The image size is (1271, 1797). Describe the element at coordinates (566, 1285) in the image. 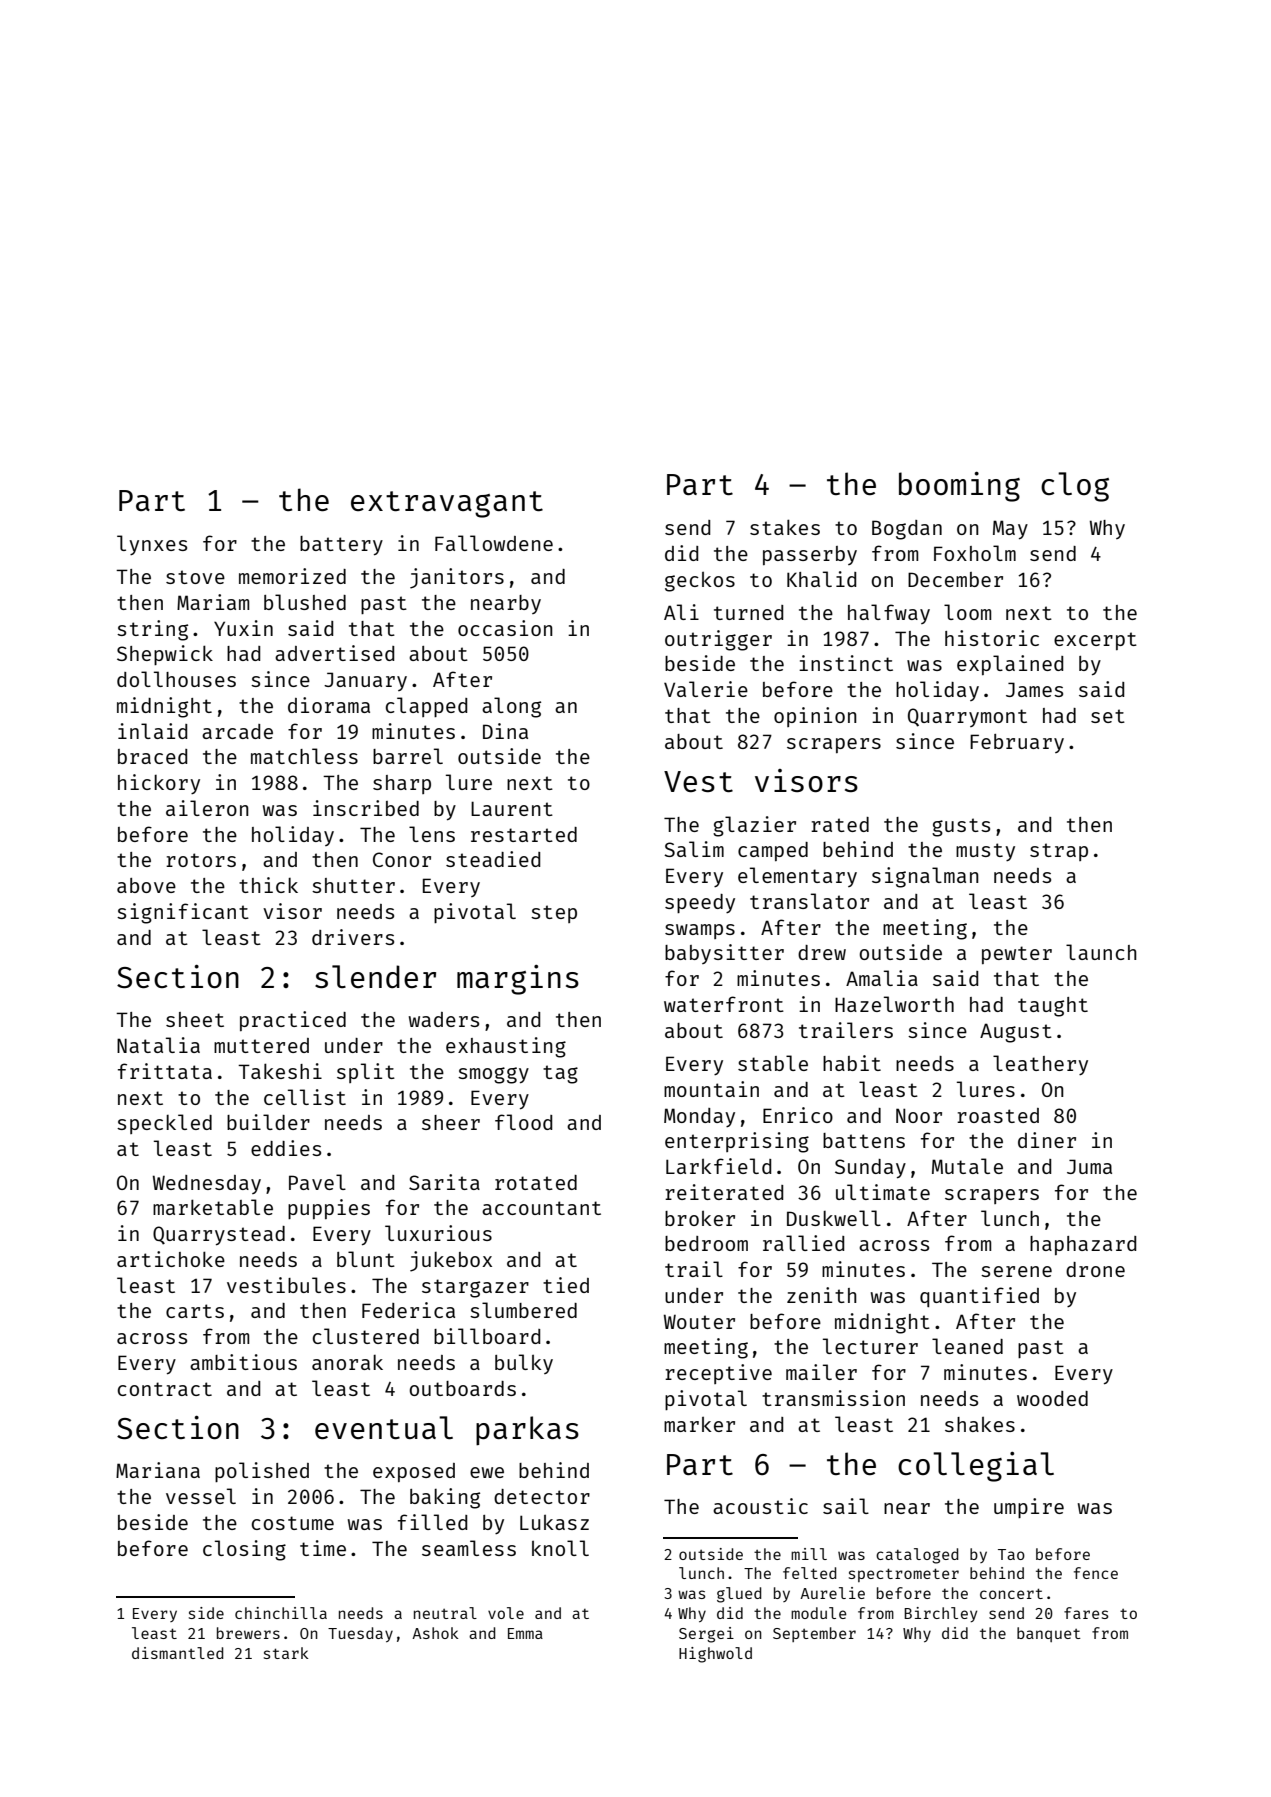

I see `tied` at that location.
